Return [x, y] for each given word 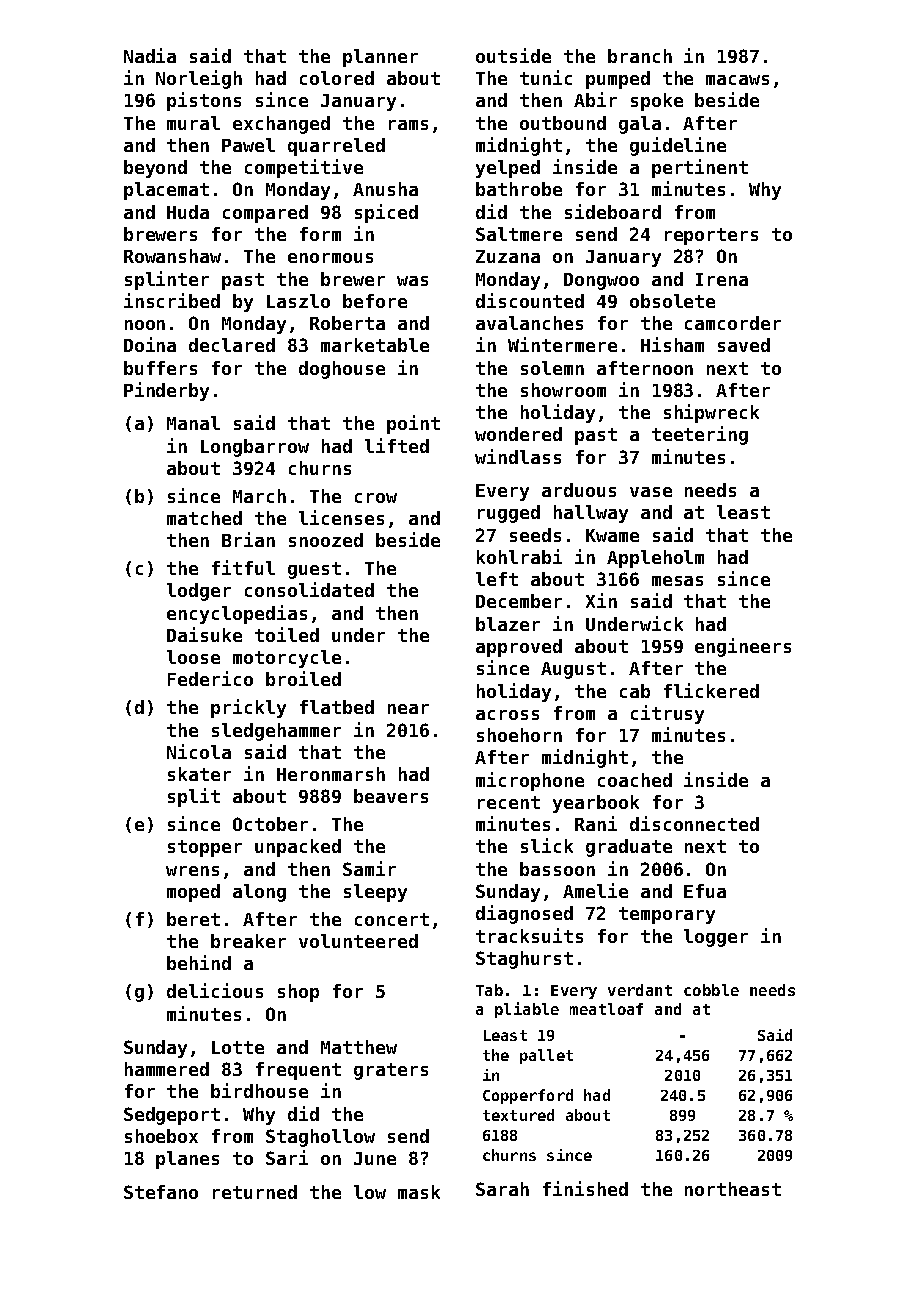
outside [513, 55]
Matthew [359, 1047]
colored [337, 78]
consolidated [309, 589]
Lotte [238, 1047]
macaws [737, 80]
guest [314, 570]
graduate [629, 848]
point [413, 424]
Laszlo [298, 301]
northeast [733, 1189]
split [194, 797]
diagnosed [524, 914]
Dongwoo [601, 281]
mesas [677, 581]
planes [187, 1160]
